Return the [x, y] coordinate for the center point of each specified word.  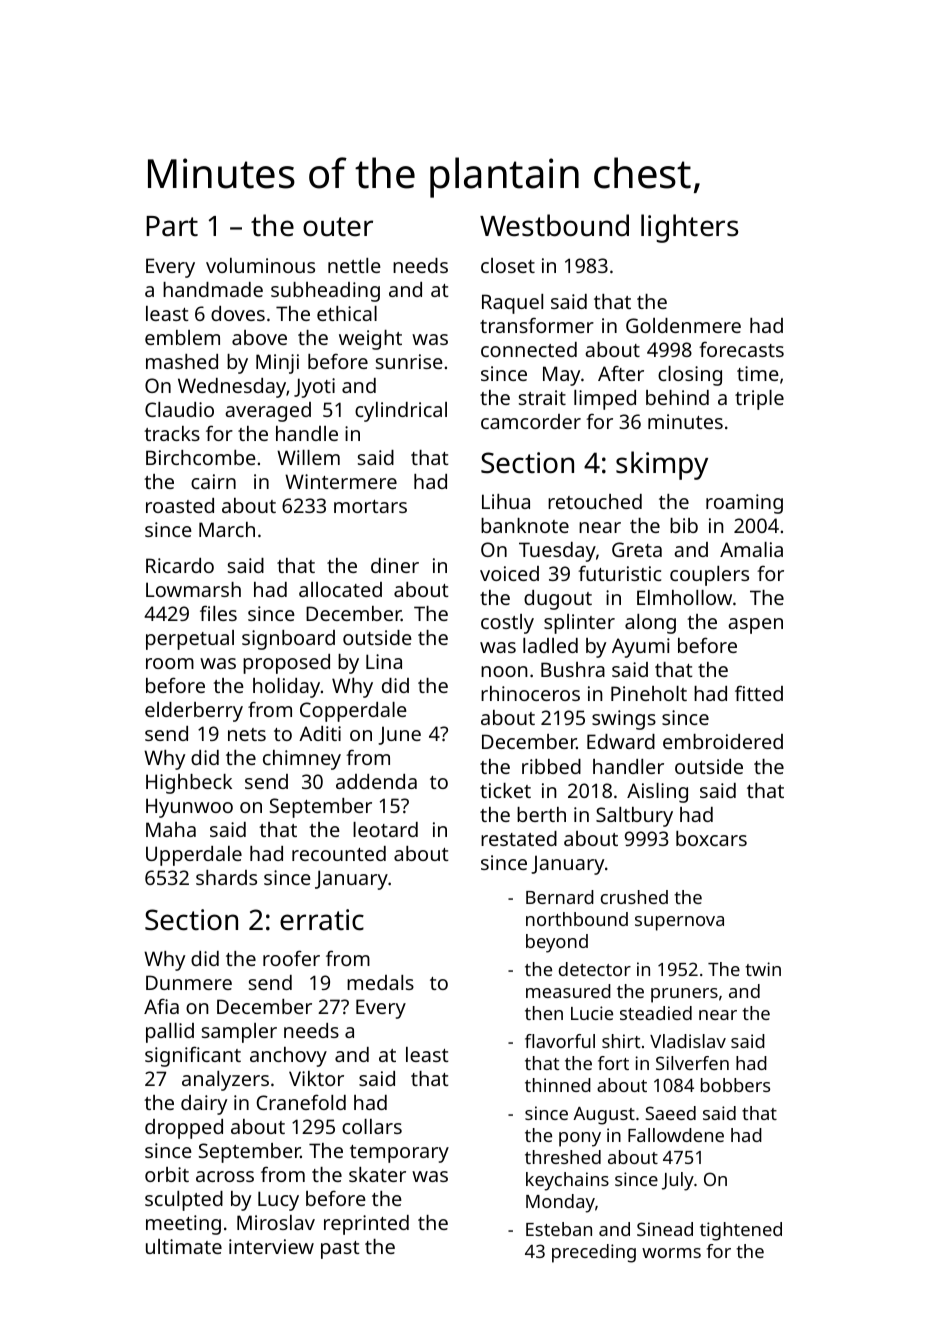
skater [377, 1174]
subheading [325, 292]
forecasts [741, 349]
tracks [172, 433]
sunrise [409, 361]
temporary [399, 1154]
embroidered [723, 741]
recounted [339, 853]
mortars [370, 506]
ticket [505, 790]
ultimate [184, 1246]
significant [193, 1056]
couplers [709, 576]
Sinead [665, 1229]
